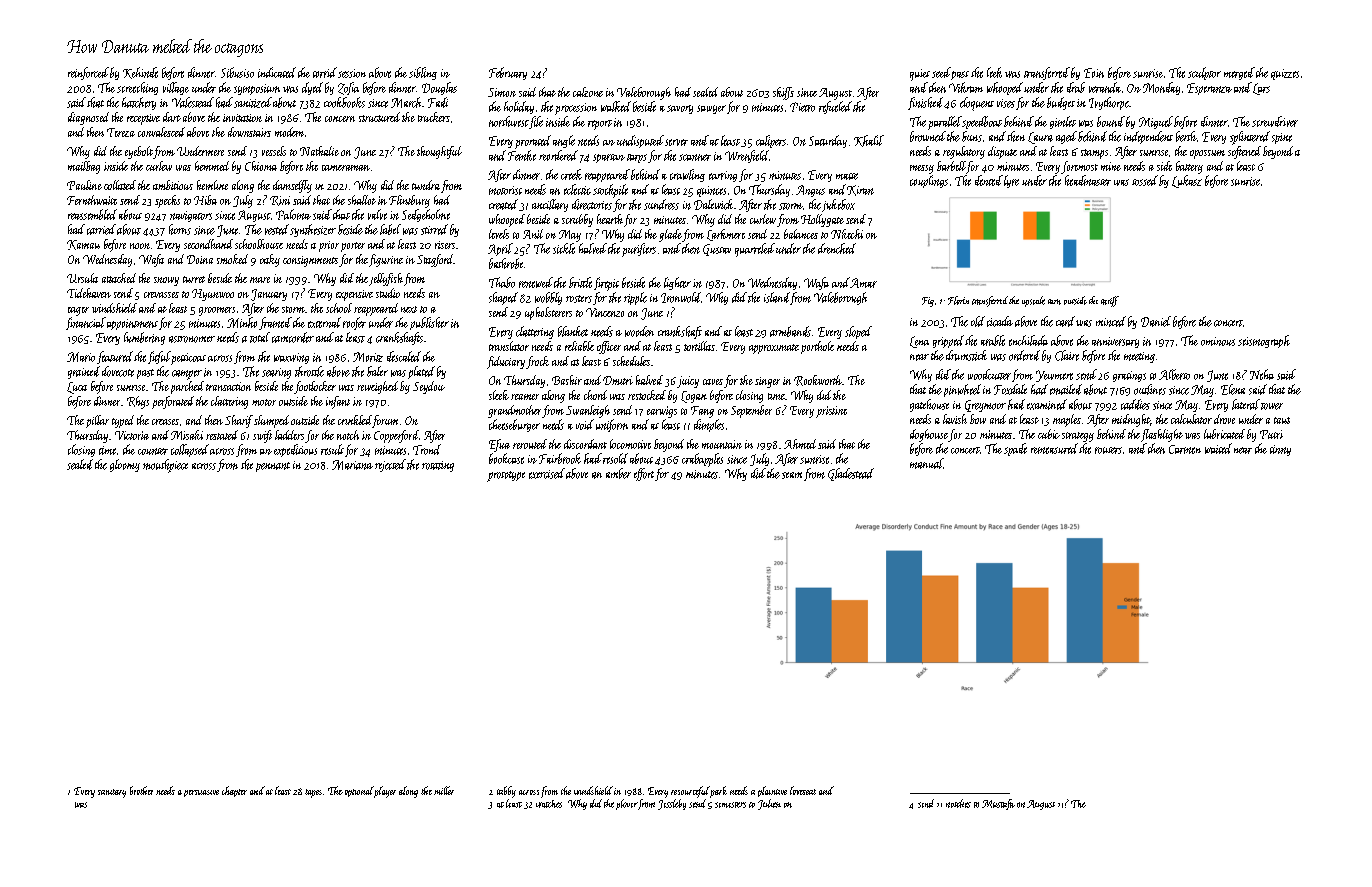 Image resolution: width=1372 pixels, height=887 pixels. Describe the element at coordinates (618, 473) in the screenshot. I see `amber` at that location.
